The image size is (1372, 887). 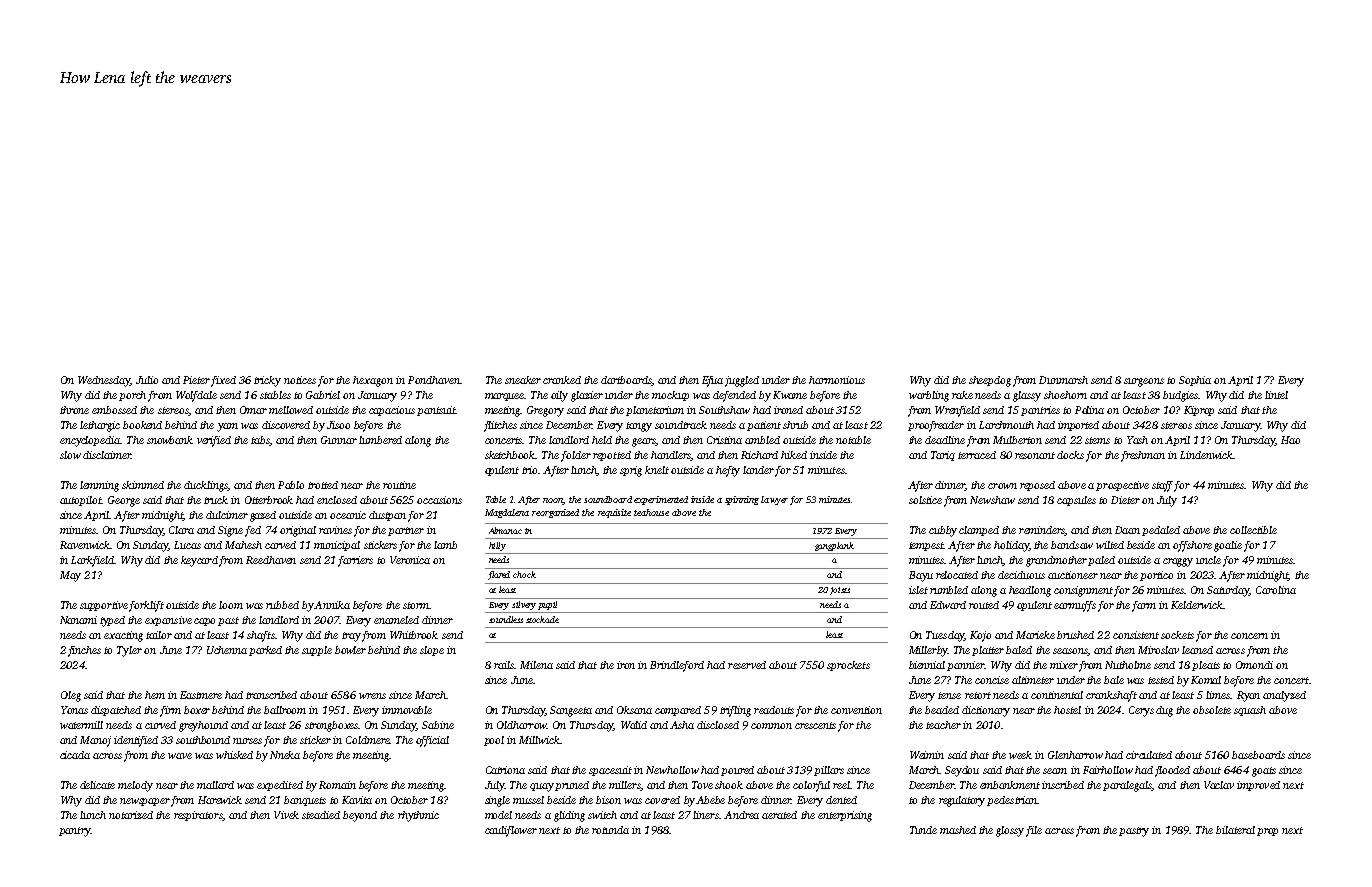 I want to click on inscribed, so click(x=1063, y=785).
